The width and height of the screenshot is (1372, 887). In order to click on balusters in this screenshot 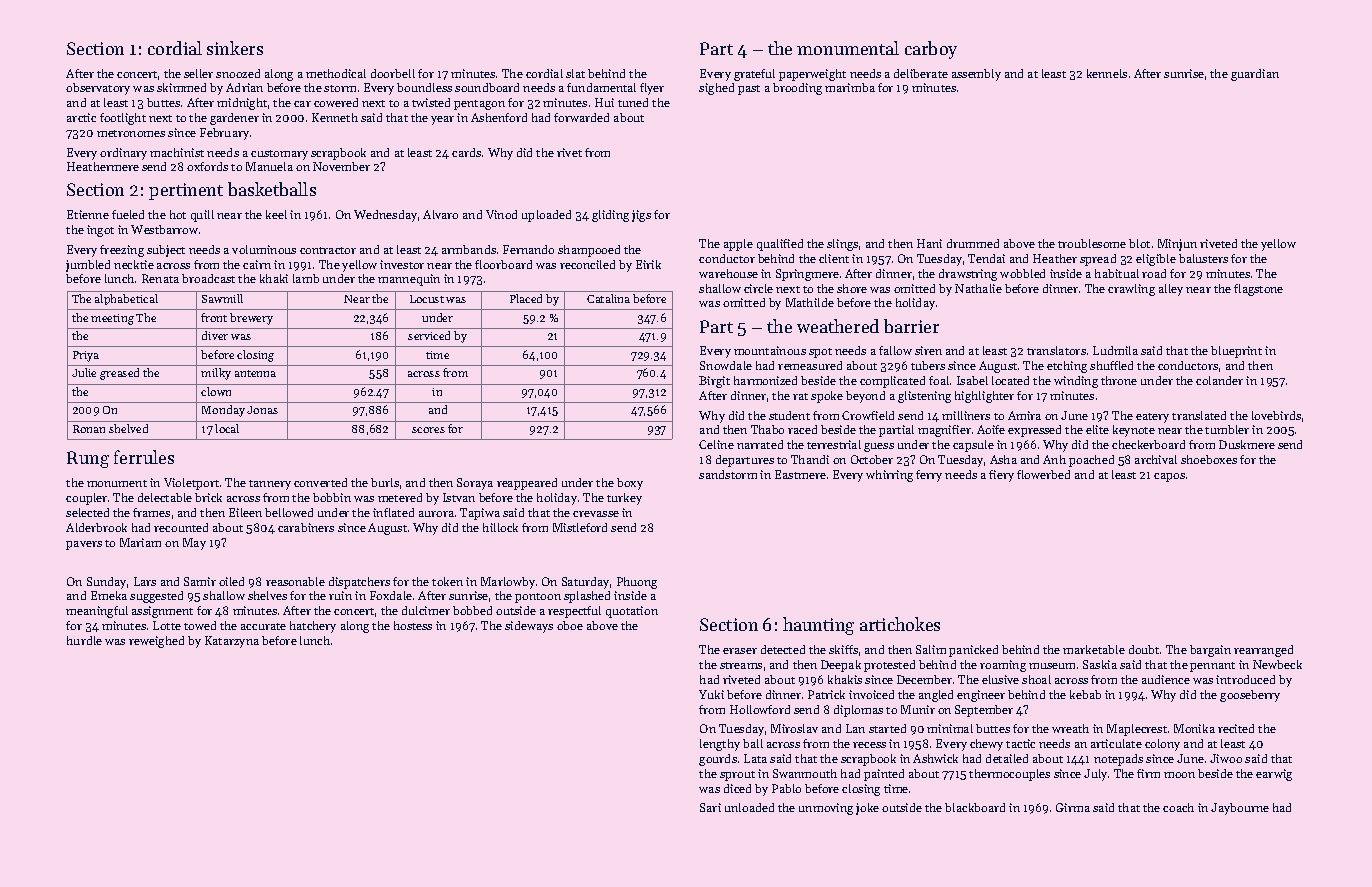, I will do `click(1203, 258)`.
